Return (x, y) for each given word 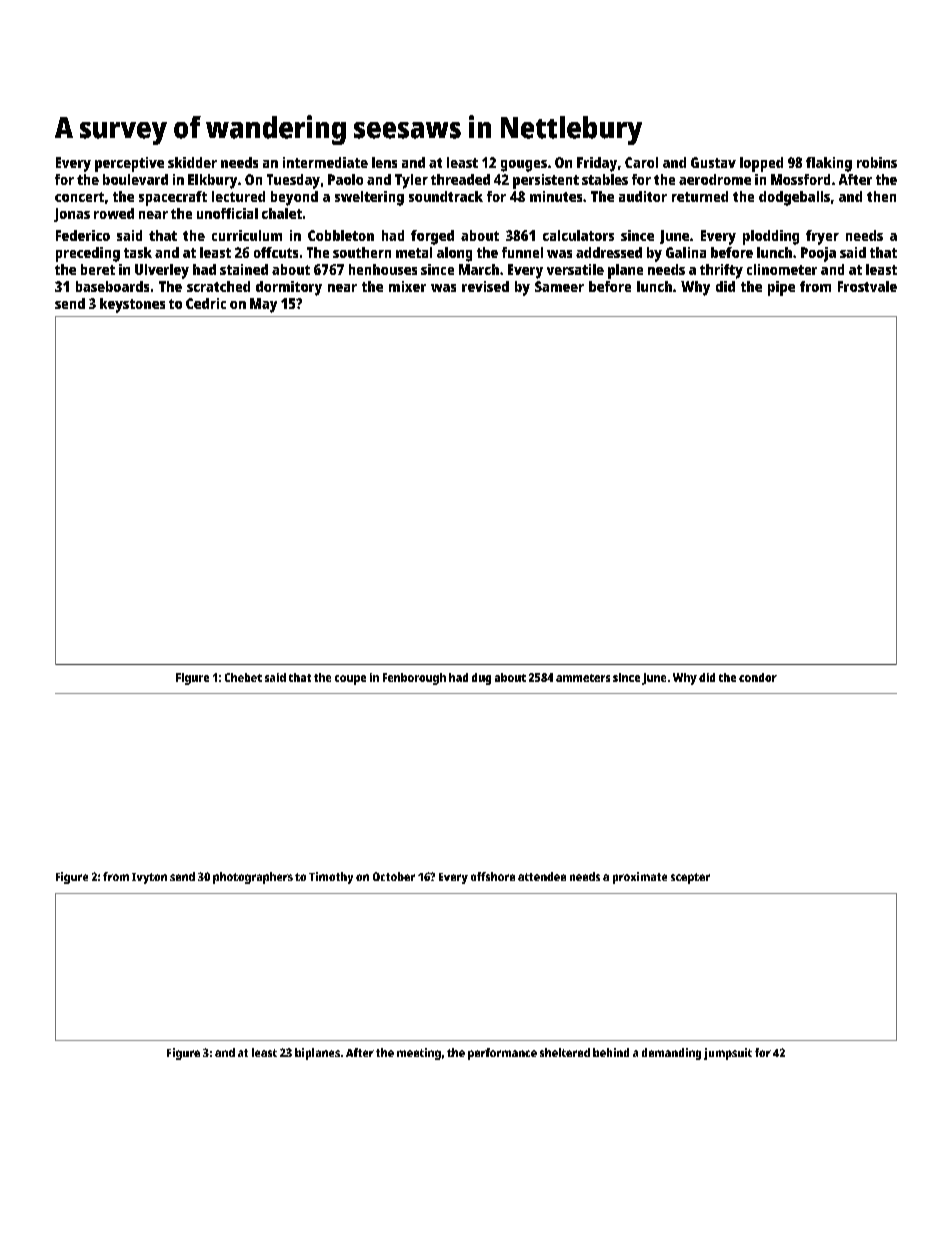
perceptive (129, 164)
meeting (419, 1054)
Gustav (713, 162)
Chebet (243, 677)
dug (481, 679)
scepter (690, 878)
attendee (542, 876)
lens (384, 162)
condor (758, 677)
